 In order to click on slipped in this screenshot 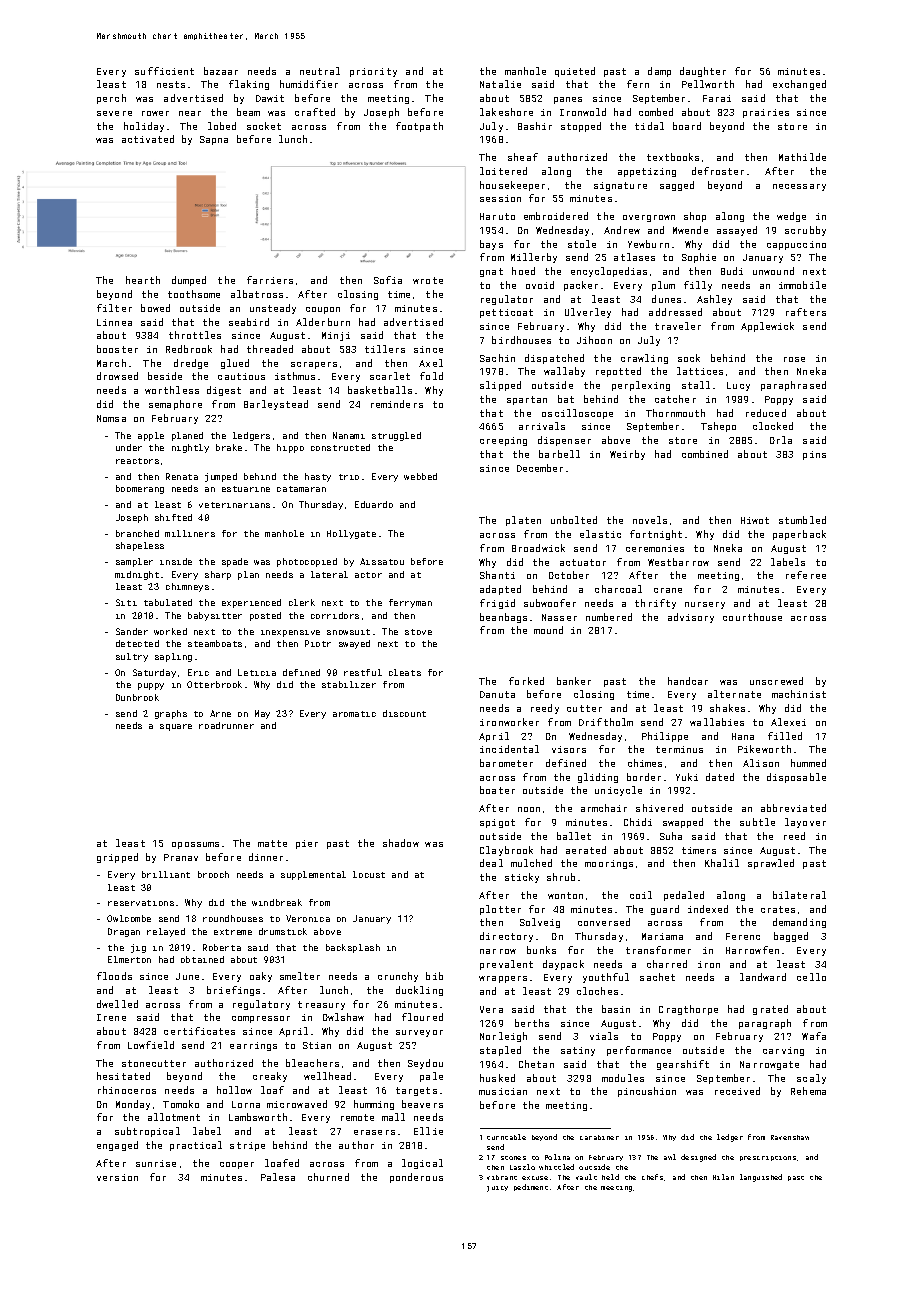, I will do `click(500, 386)`.
